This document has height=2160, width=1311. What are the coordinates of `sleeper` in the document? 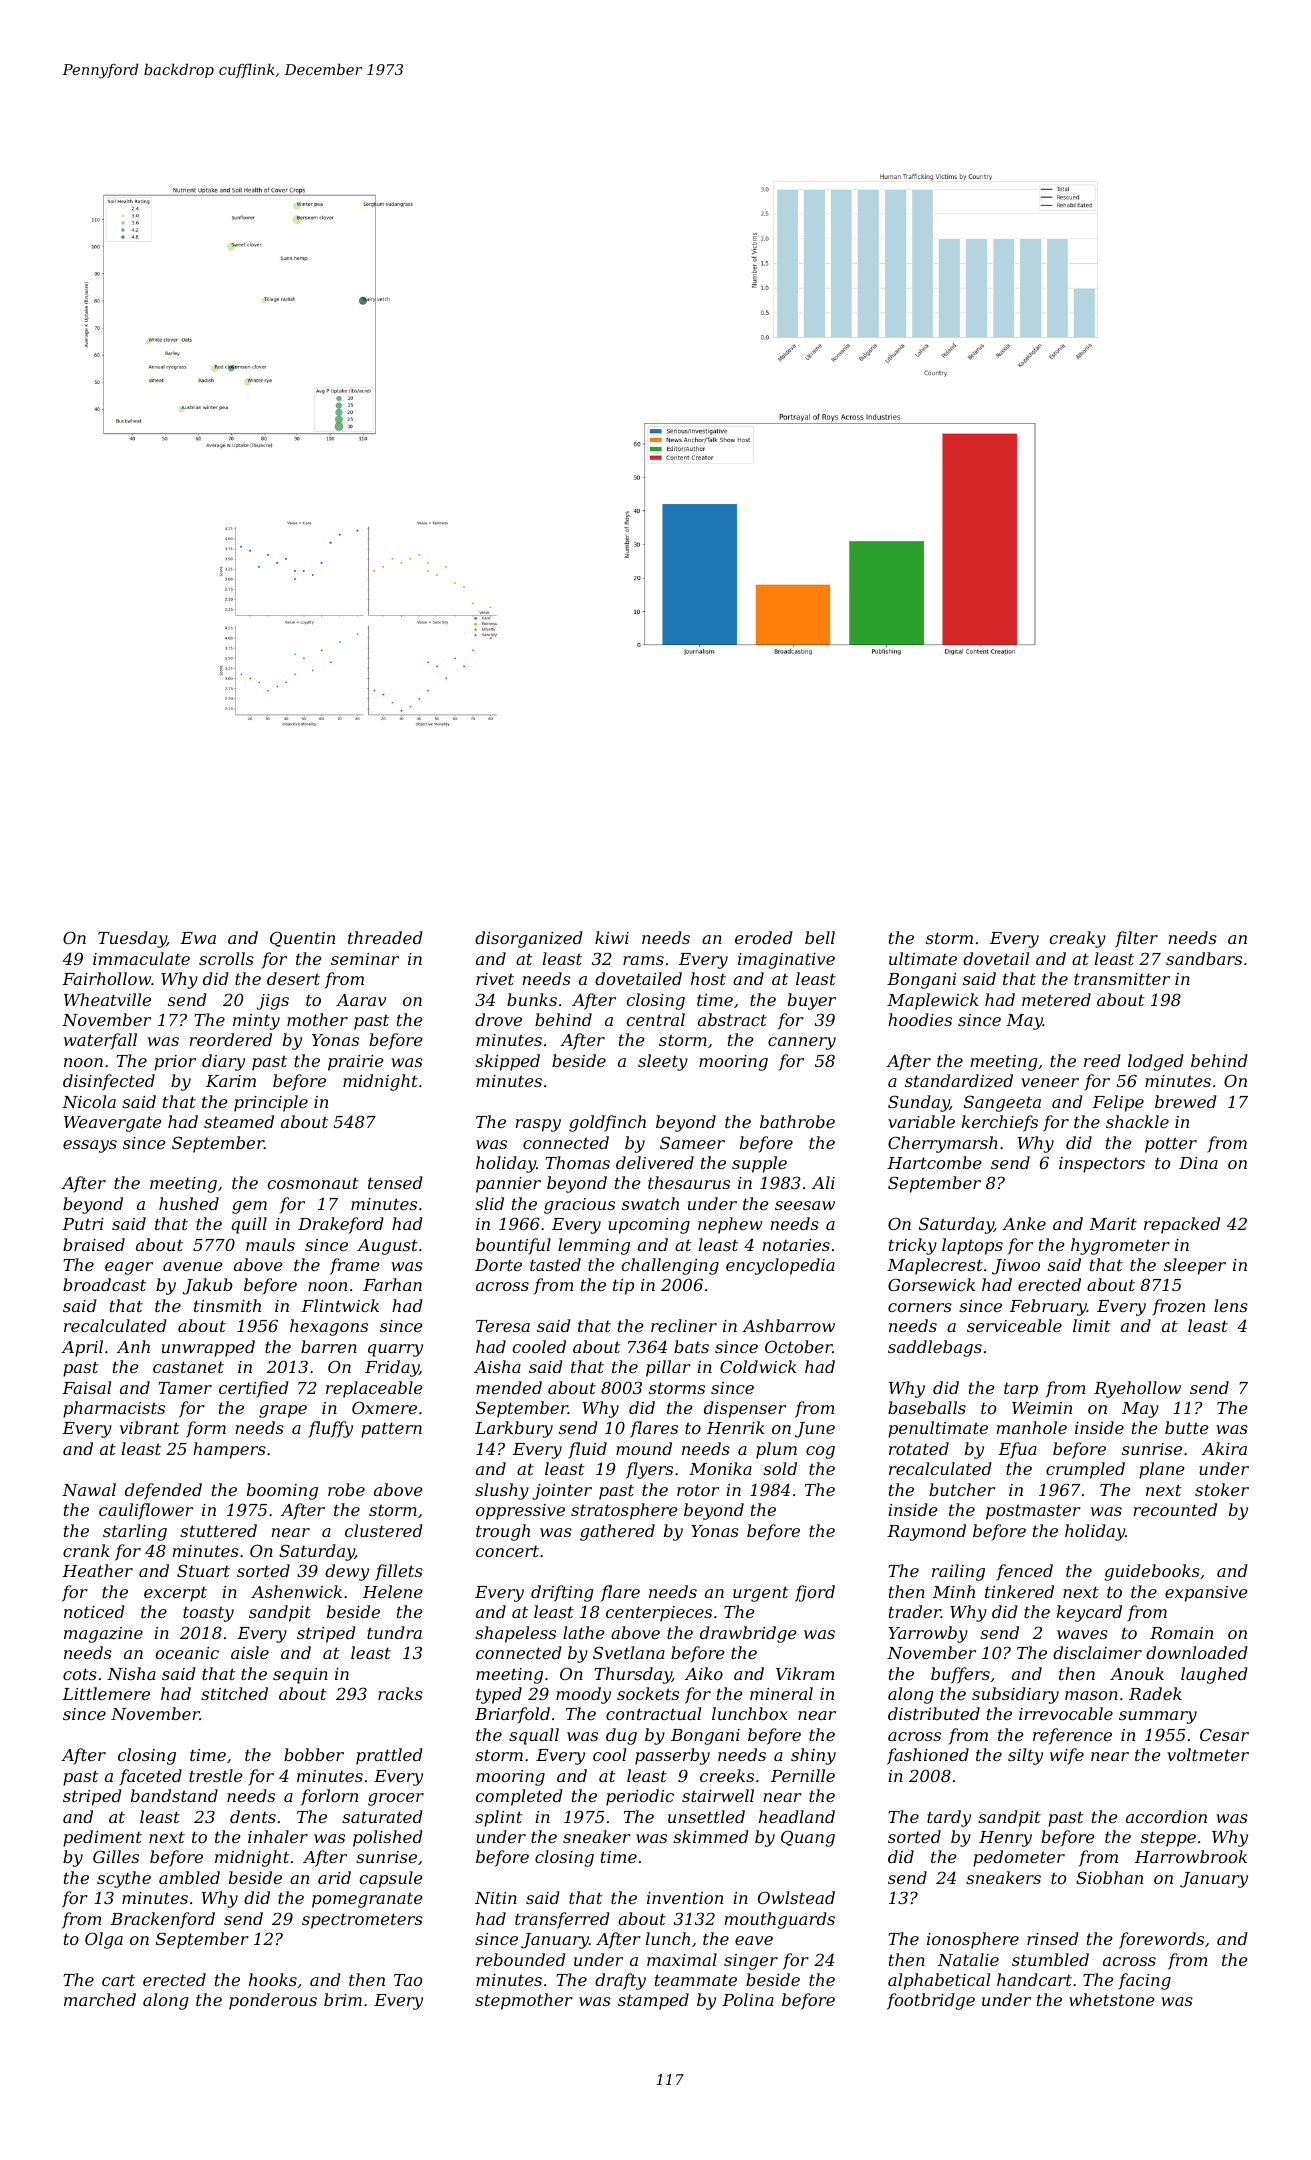 It's located at (1195, 1266).
